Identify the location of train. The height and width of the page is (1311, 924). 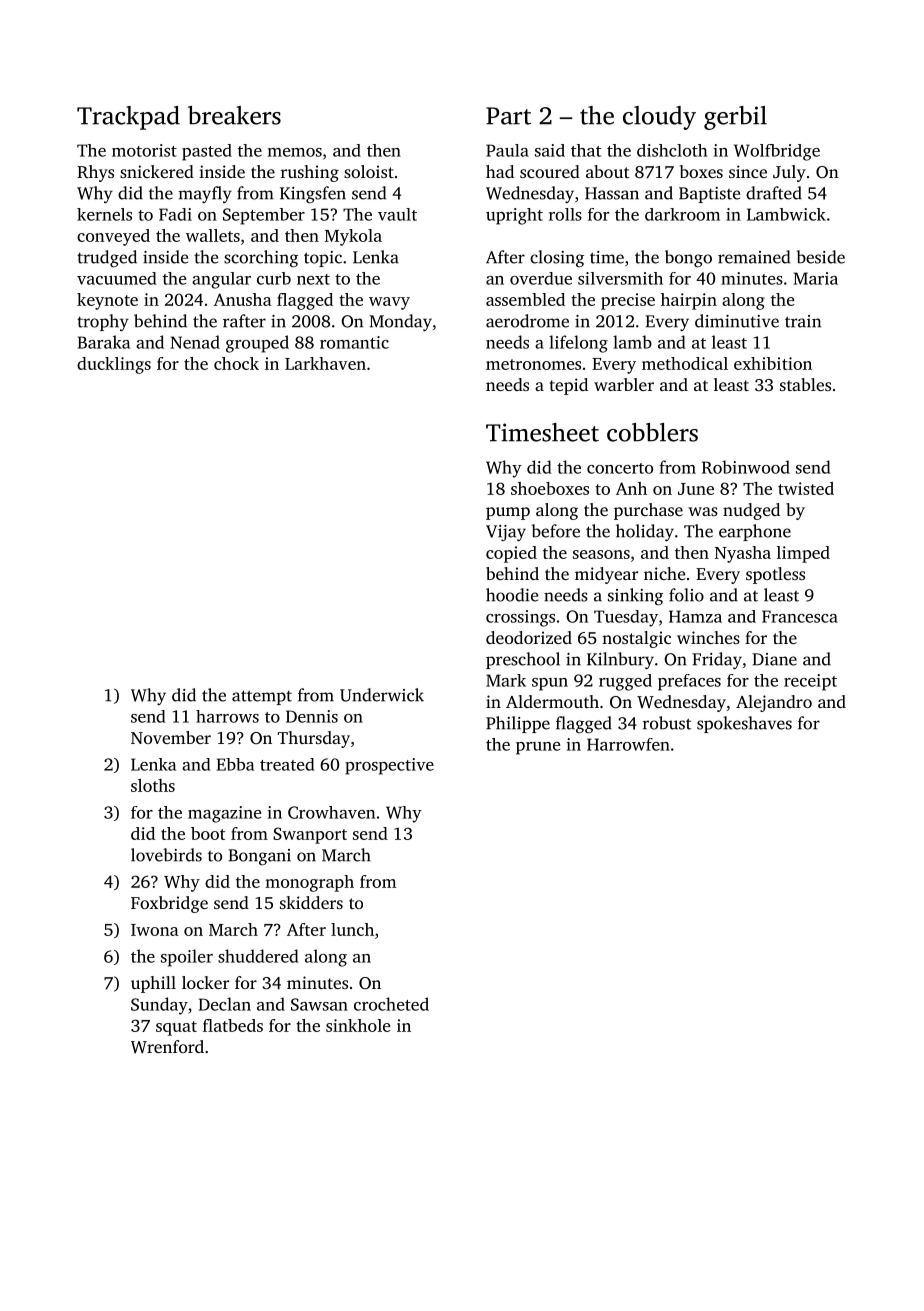
(803, 321).
